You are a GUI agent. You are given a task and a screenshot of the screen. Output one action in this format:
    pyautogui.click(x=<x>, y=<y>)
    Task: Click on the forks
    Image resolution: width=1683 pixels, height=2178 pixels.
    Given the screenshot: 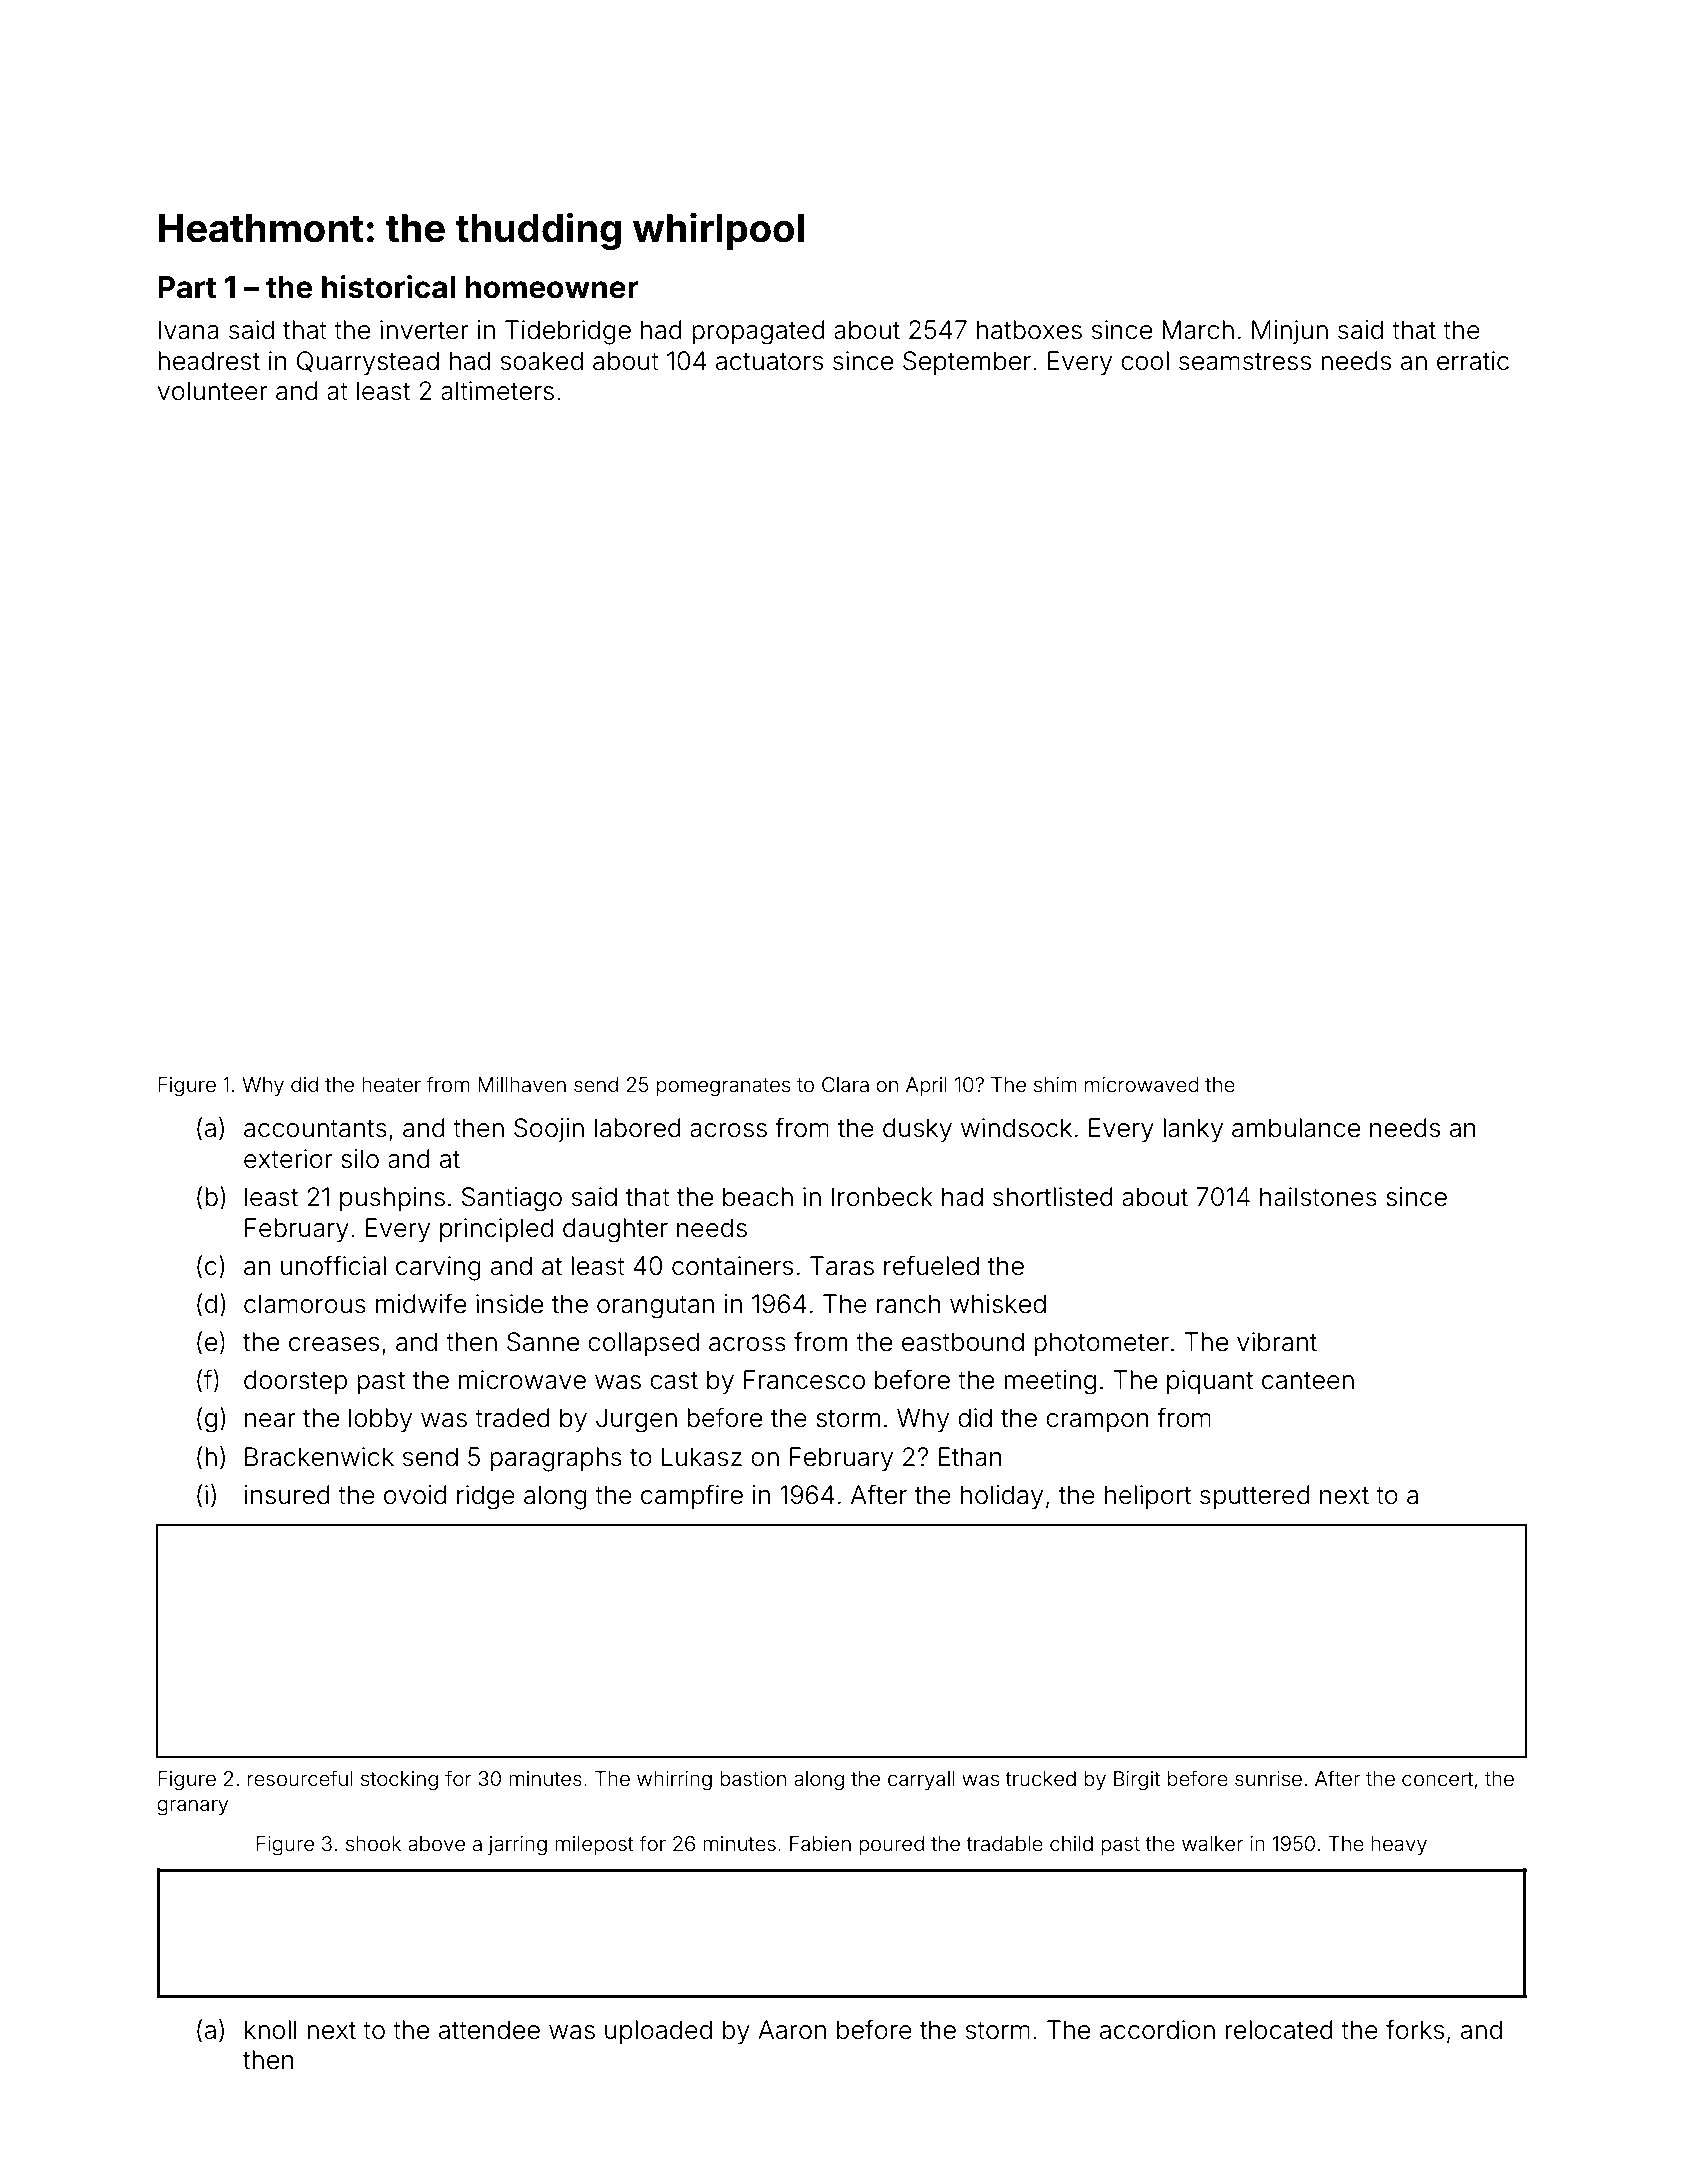 What is the action you would take?
    pyautogui.click(x=1415, y=2029)
